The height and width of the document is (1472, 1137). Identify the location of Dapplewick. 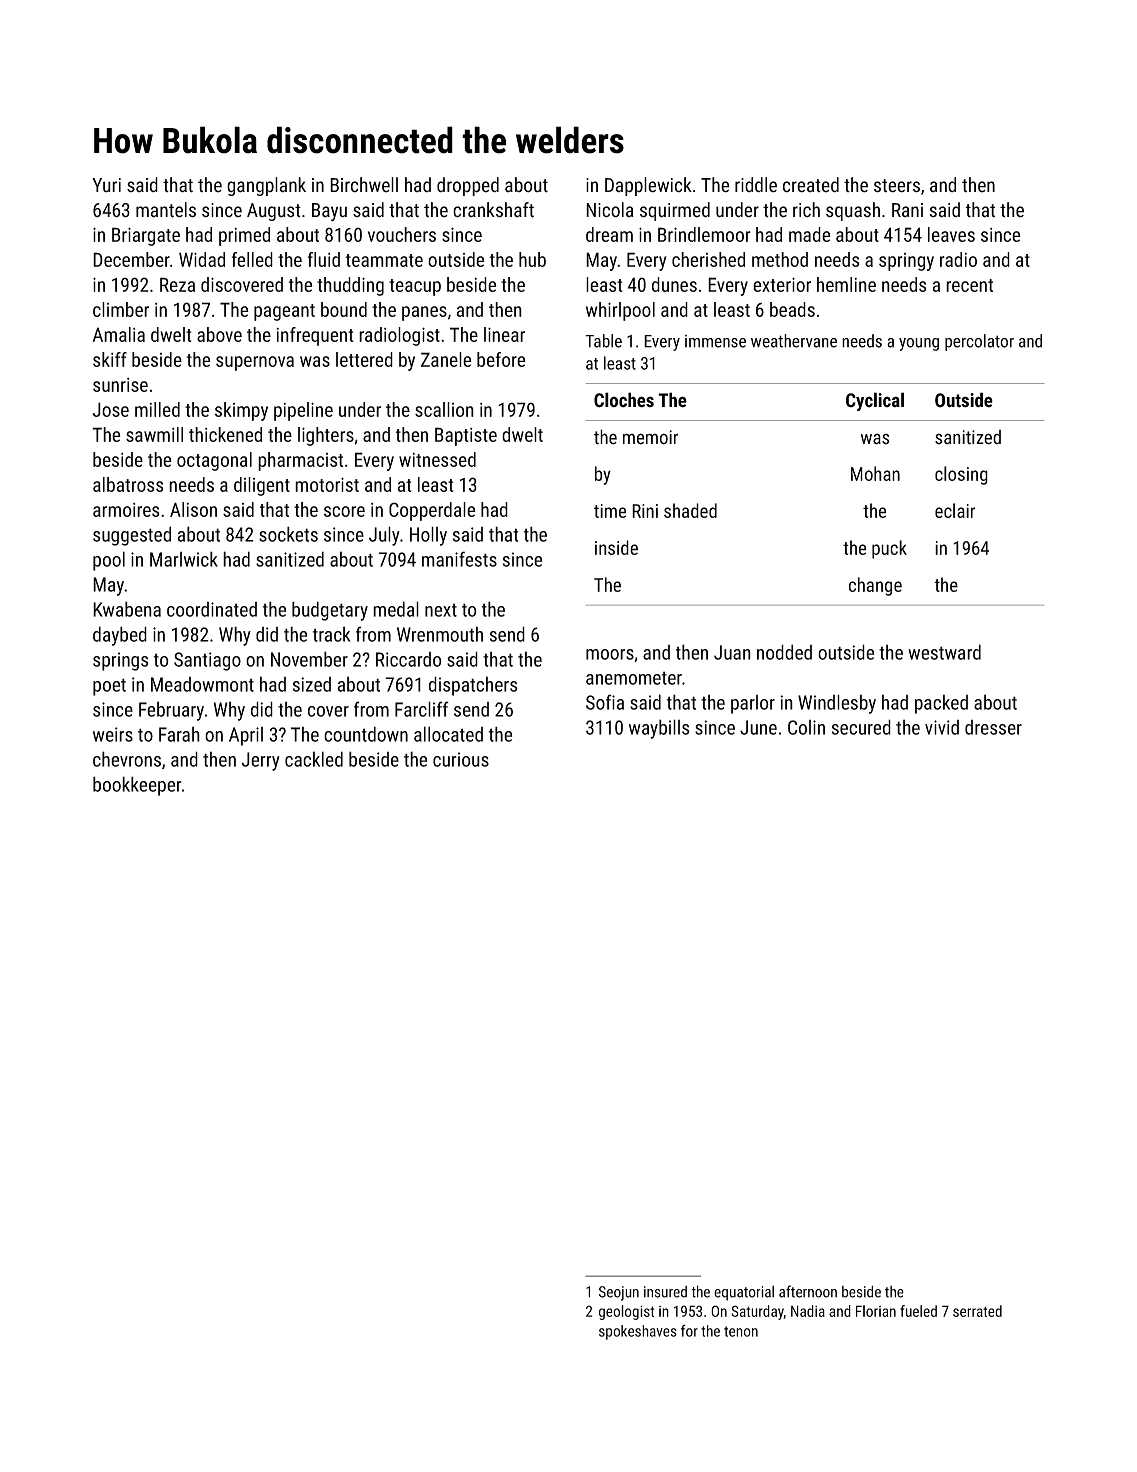
(648, 186).
